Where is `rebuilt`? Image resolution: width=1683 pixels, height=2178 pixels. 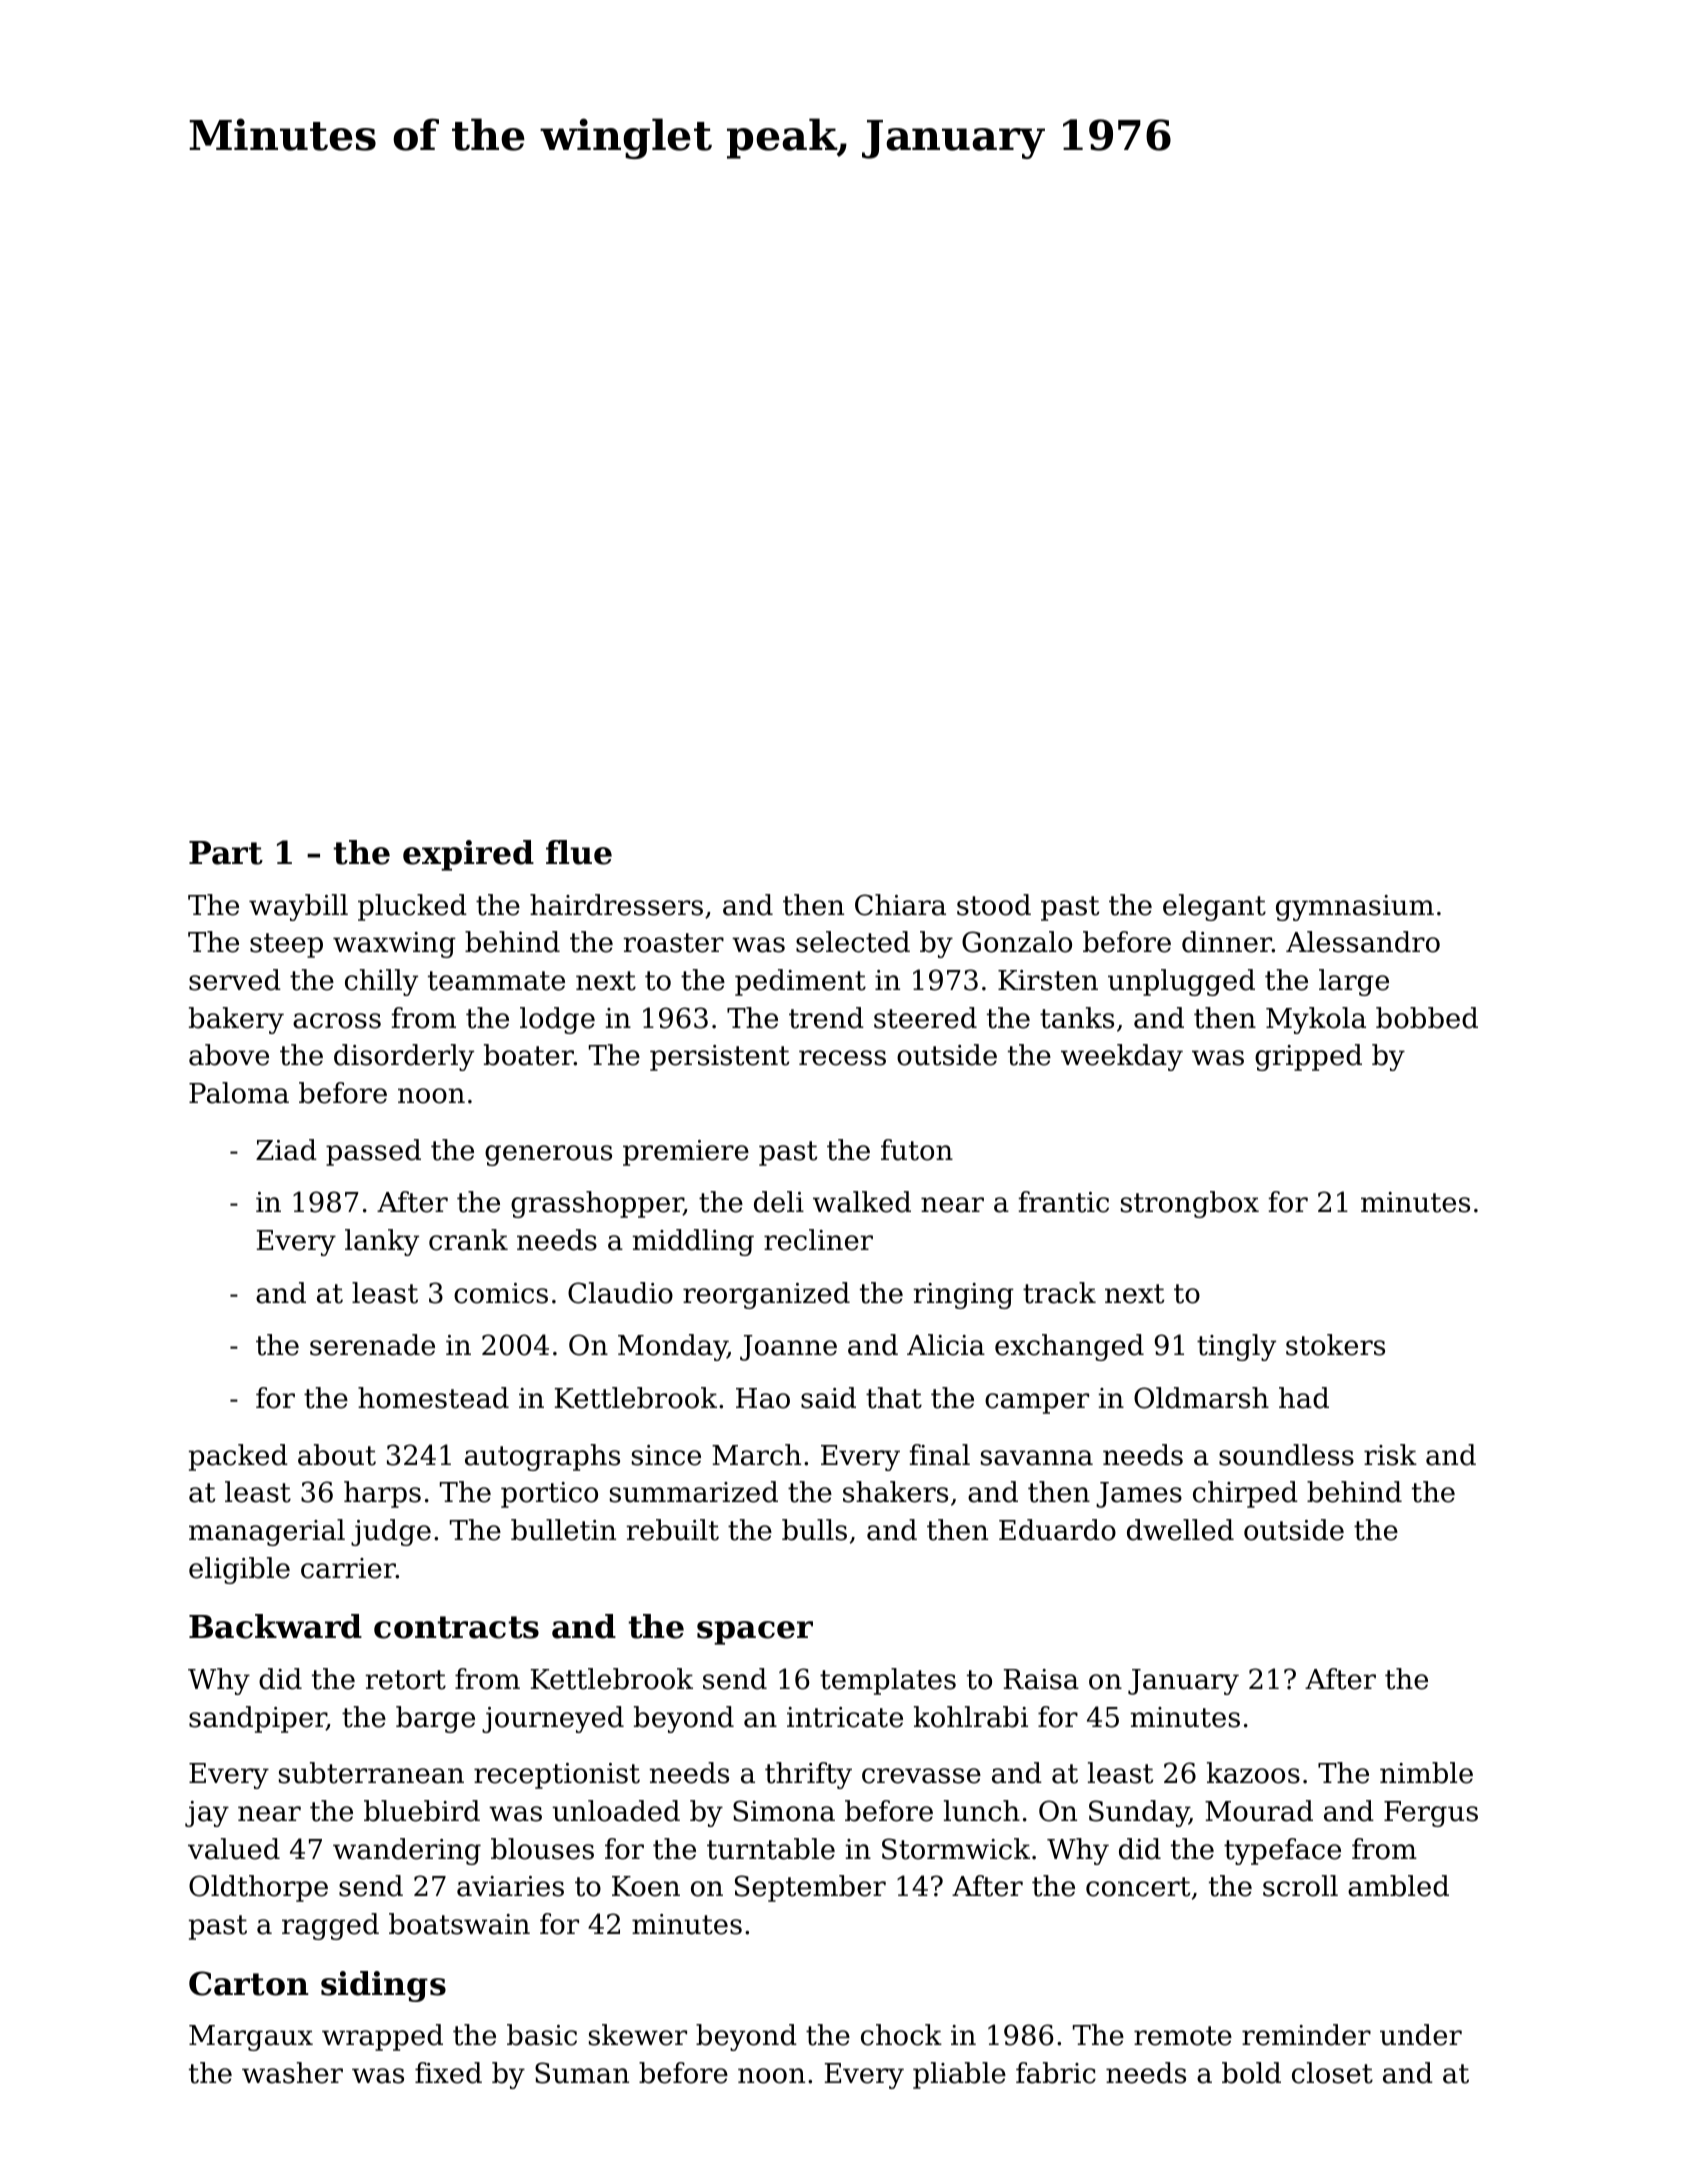 rebuilt is located at coordinates (672, 1530).
